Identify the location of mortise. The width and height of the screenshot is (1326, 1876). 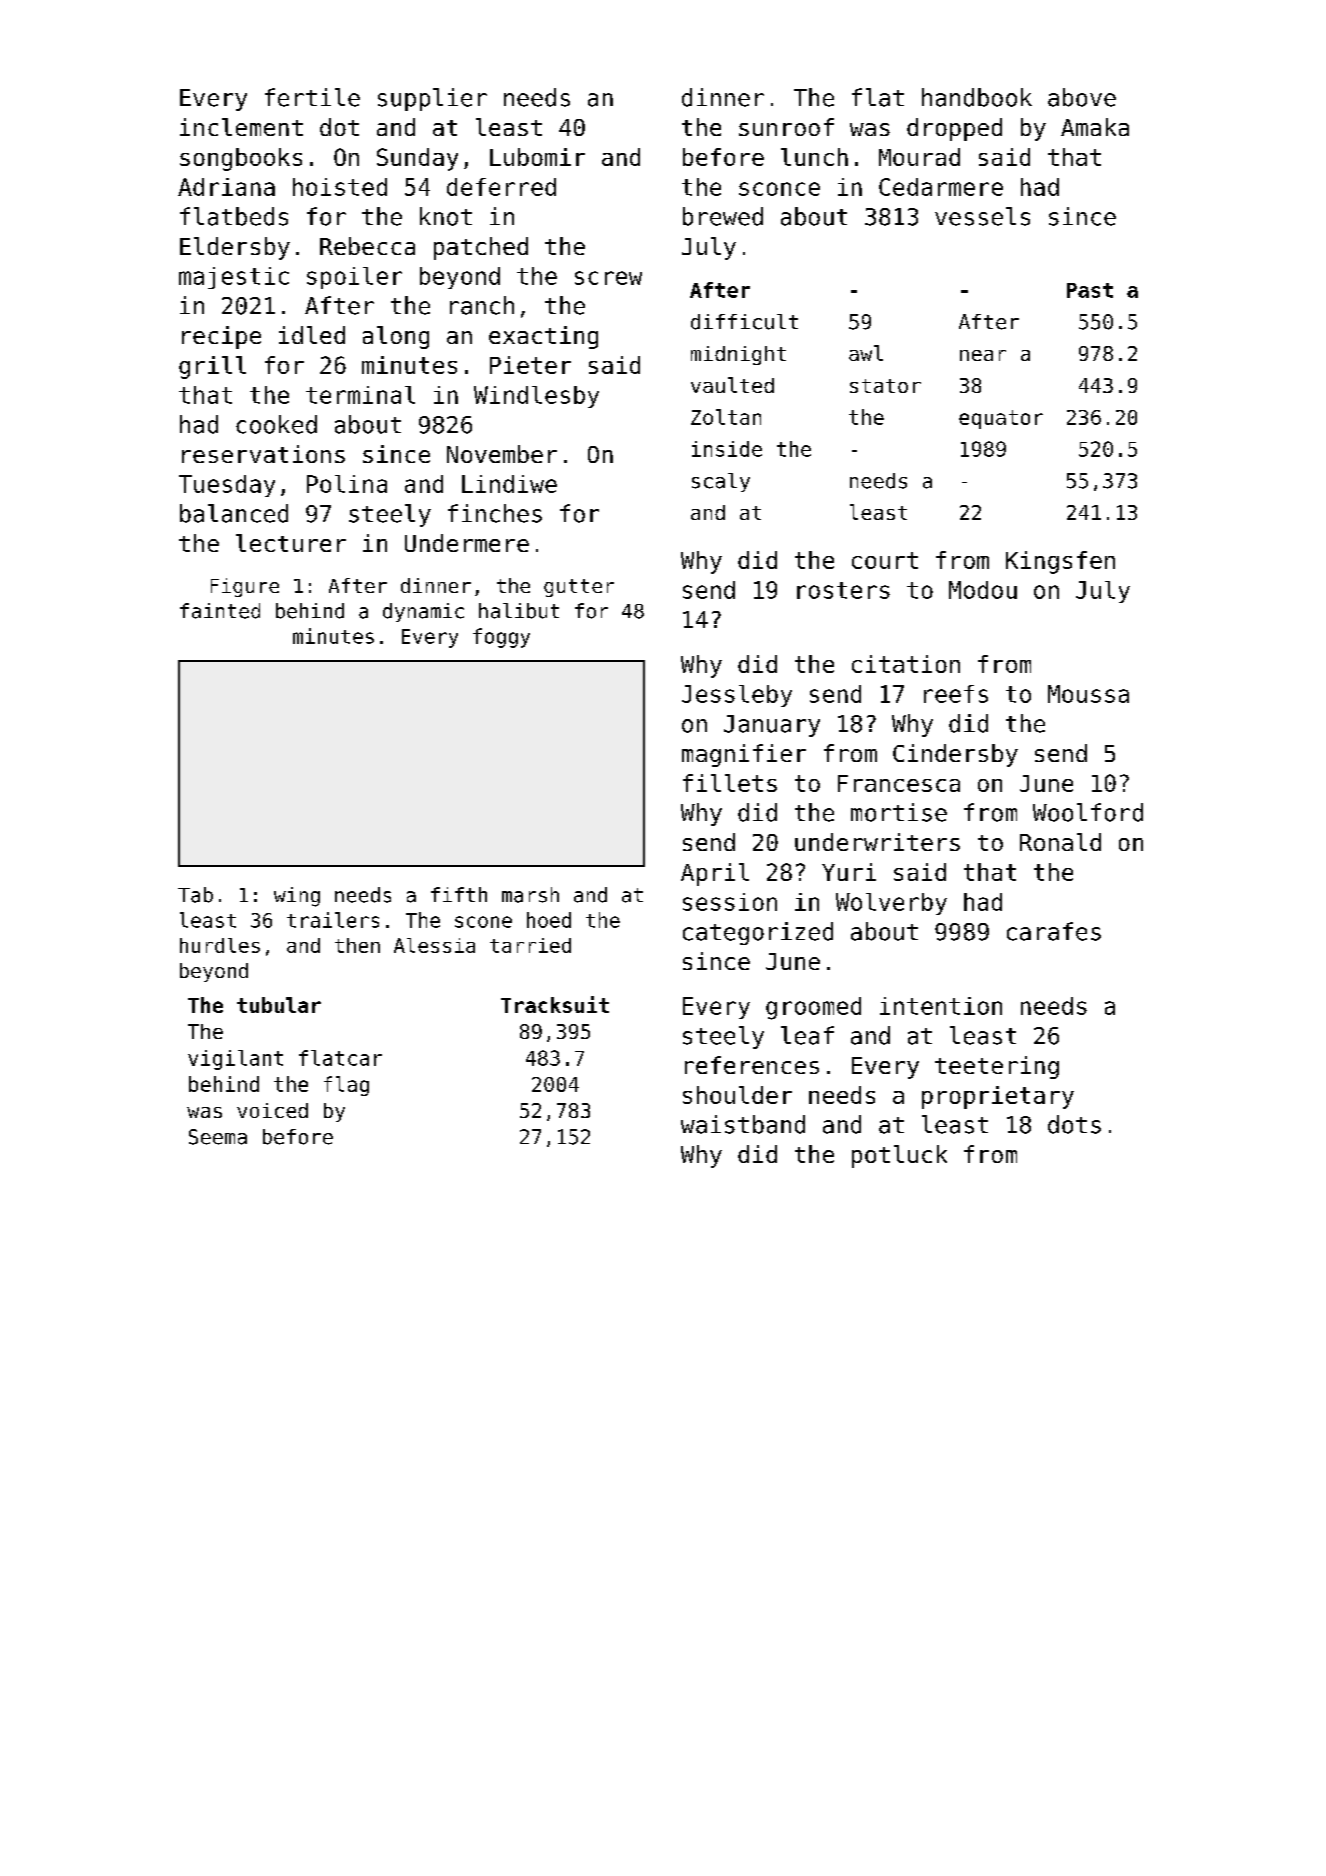
(899, 812).
